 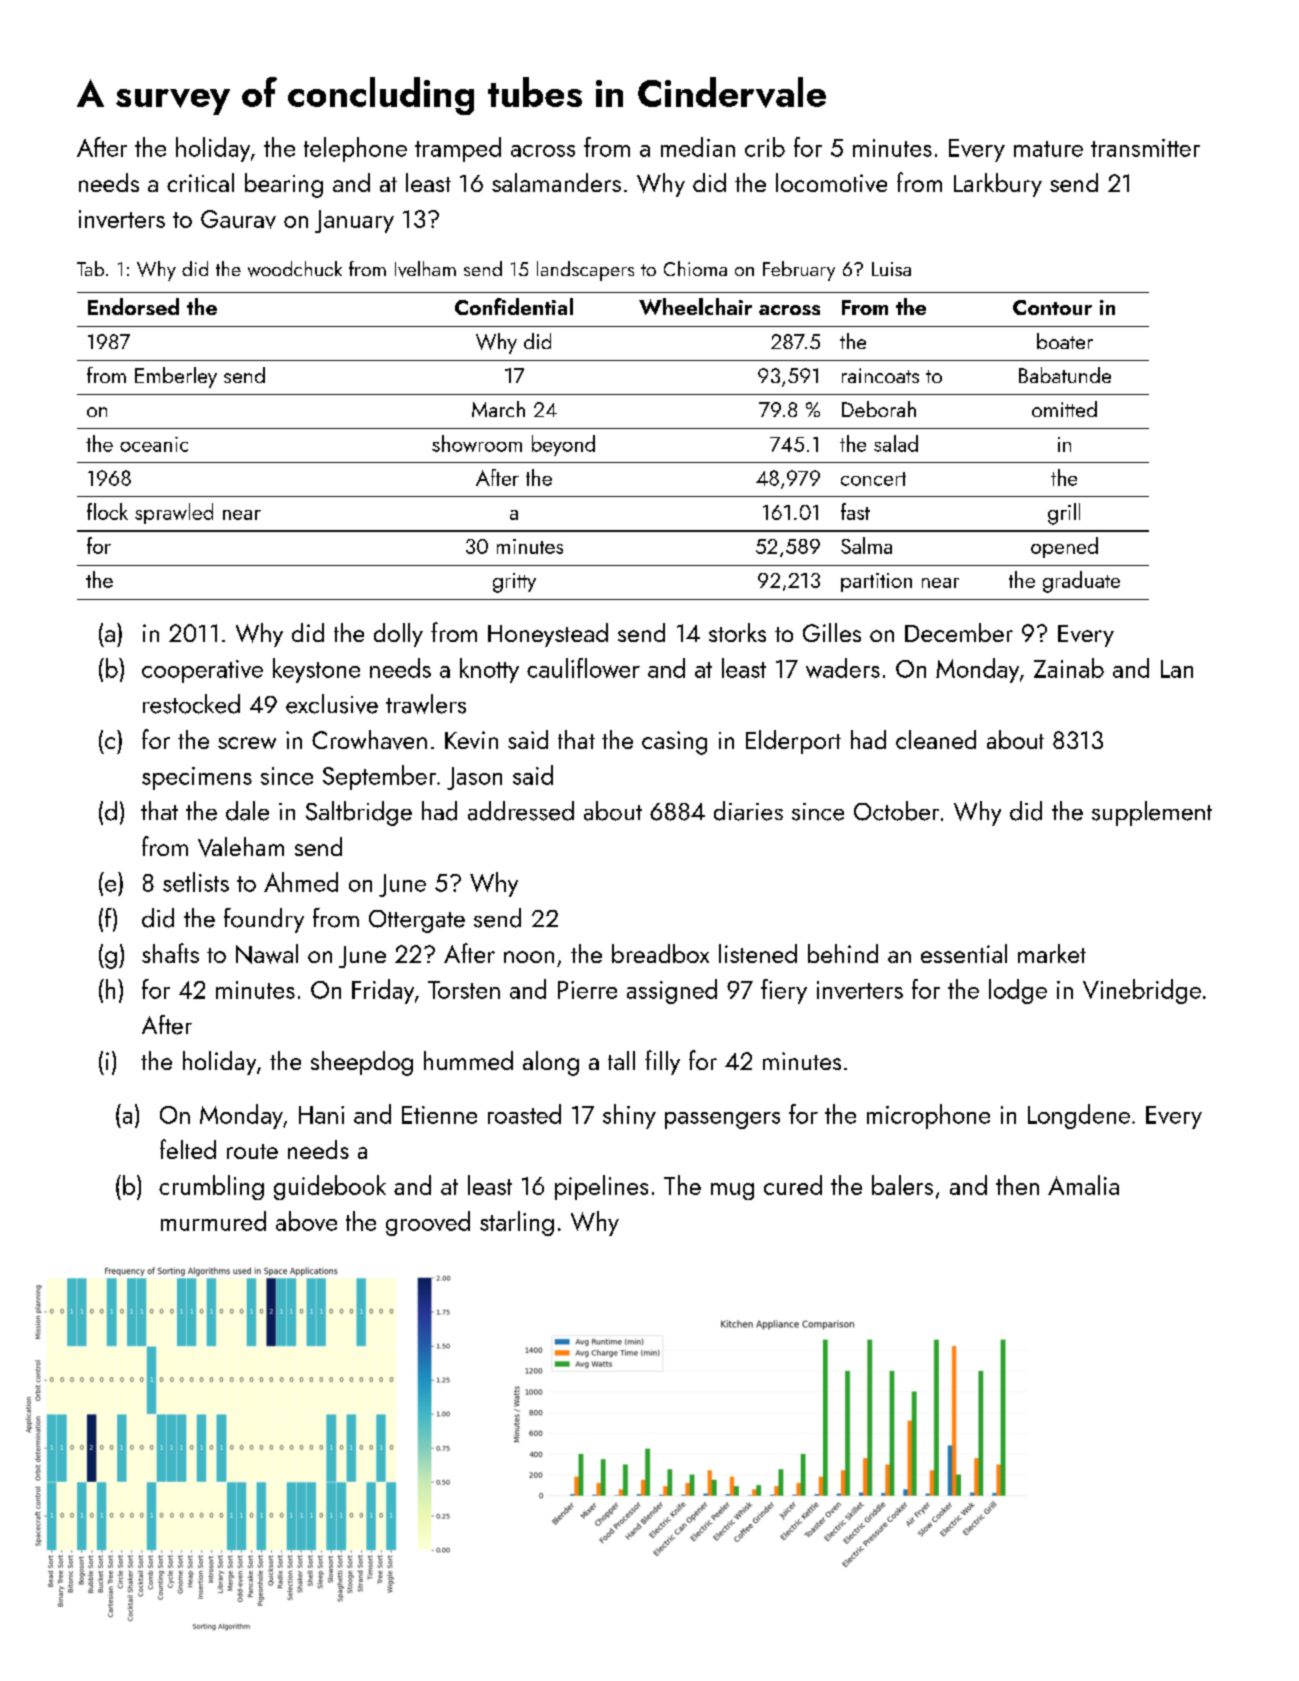 I want to click on Larkbury, so click(x=998, y=185).
